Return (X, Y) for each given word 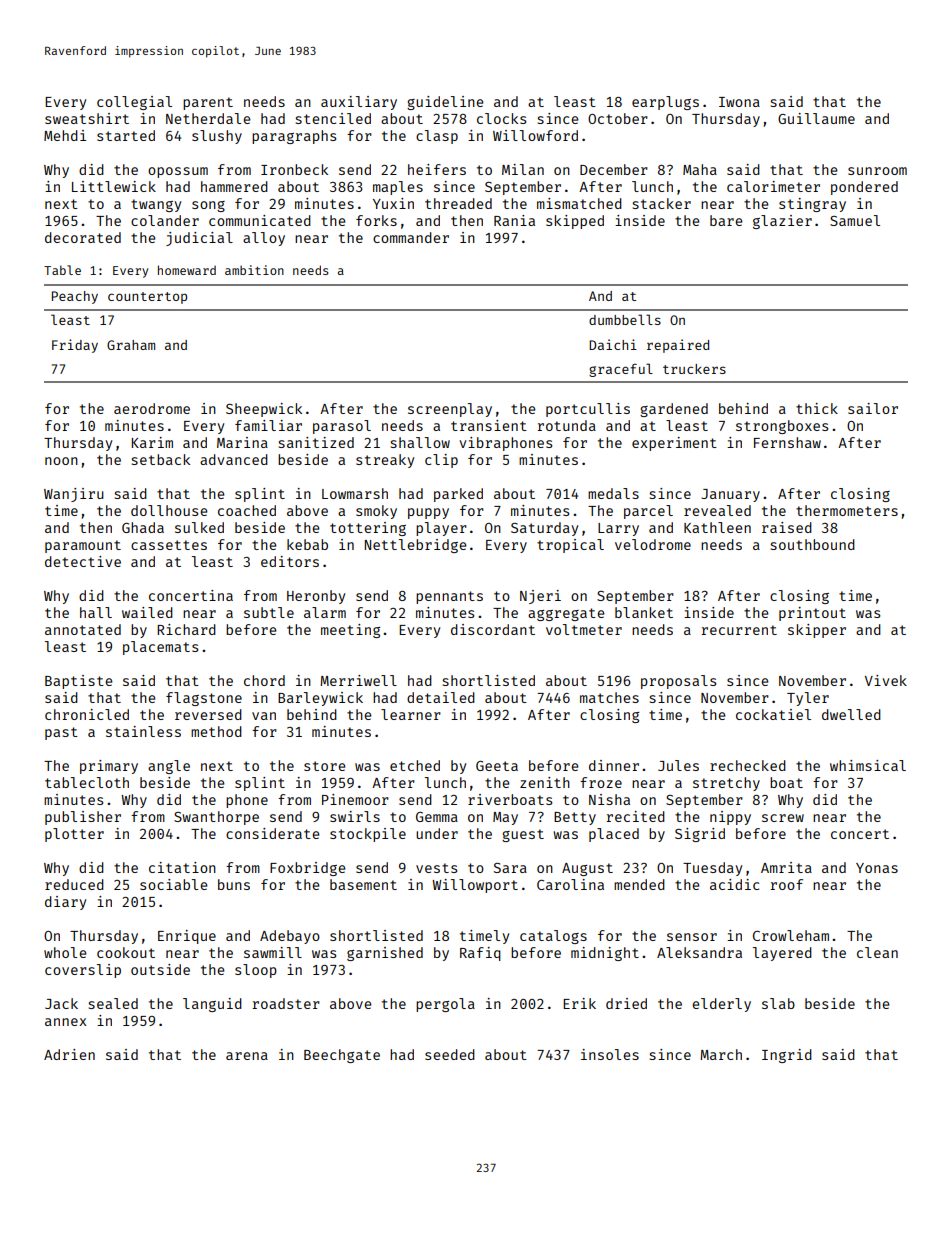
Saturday (544, 529)
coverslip (83, 971)
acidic (734, 884)
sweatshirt (87, 118)
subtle (269, 612)
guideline (445, 103)
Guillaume (816, 118)
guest (523, 835)
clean (877, 952)
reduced (74, 884)
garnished (385, 954)
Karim (152, 442)
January (730, 495)
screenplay (450, 410)
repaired (678, 346)
